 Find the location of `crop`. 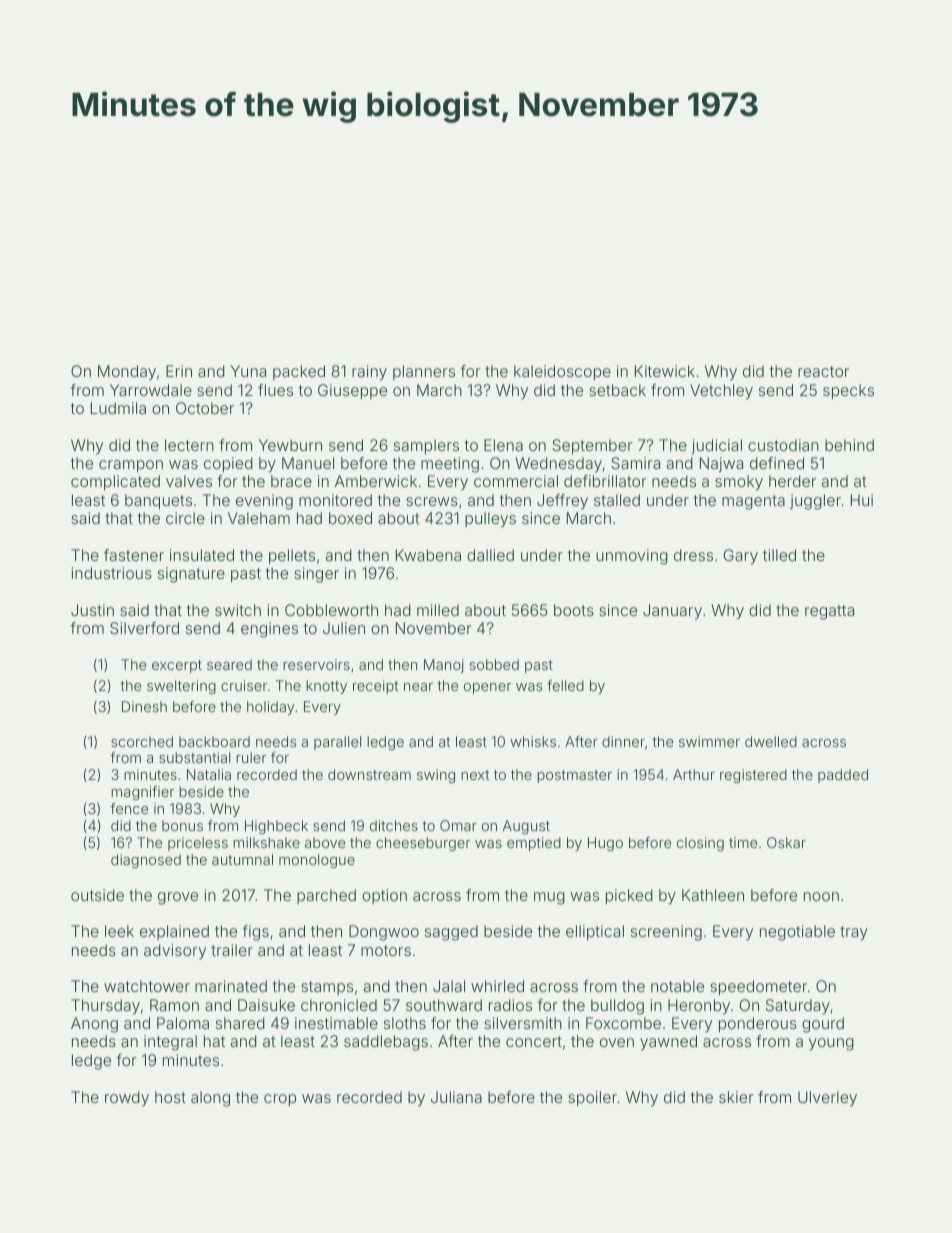

crop is located at coordinates (280, 1100).
